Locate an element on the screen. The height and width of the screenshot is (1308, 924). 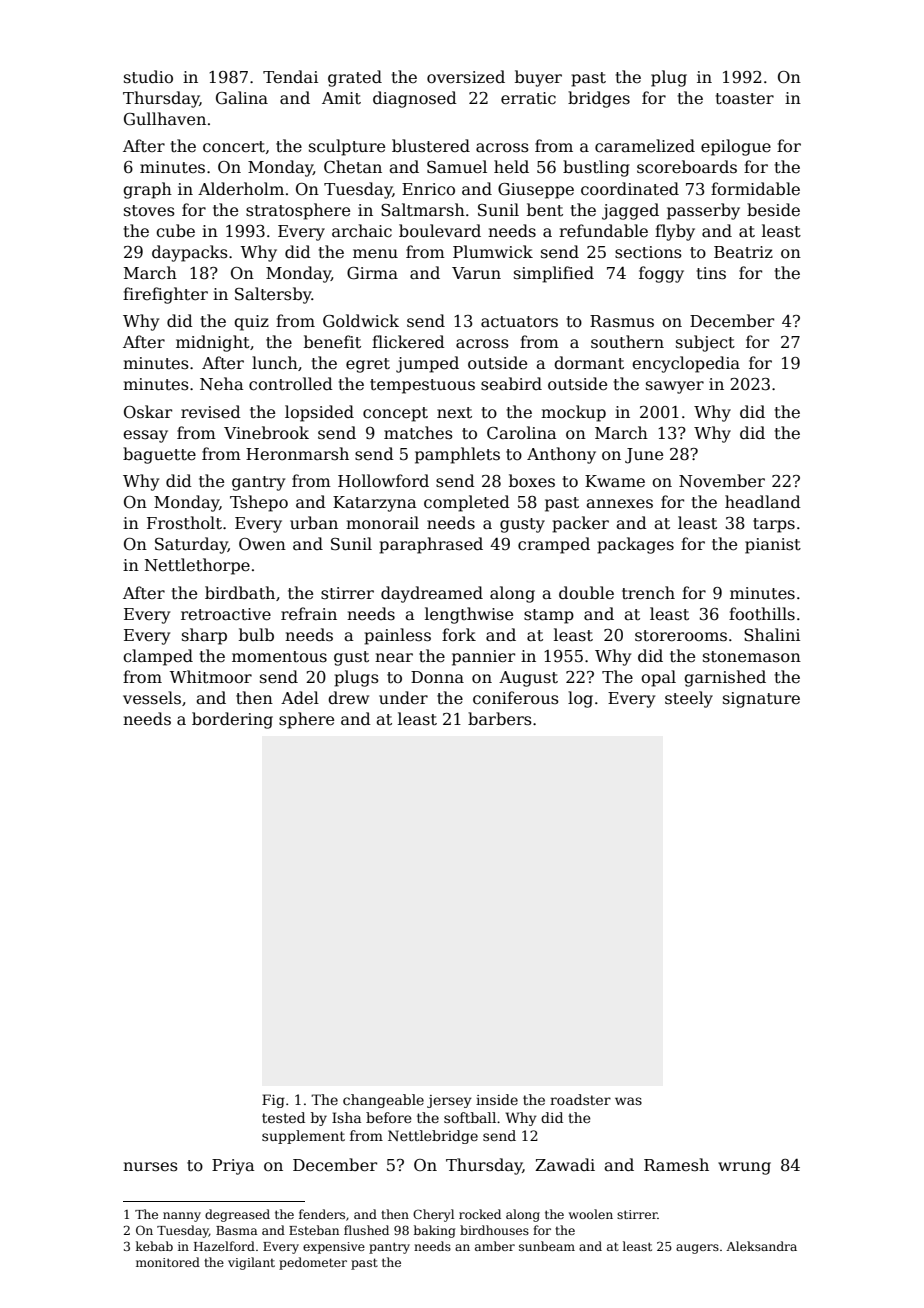
augers is located at coordinates (697, 1249).
